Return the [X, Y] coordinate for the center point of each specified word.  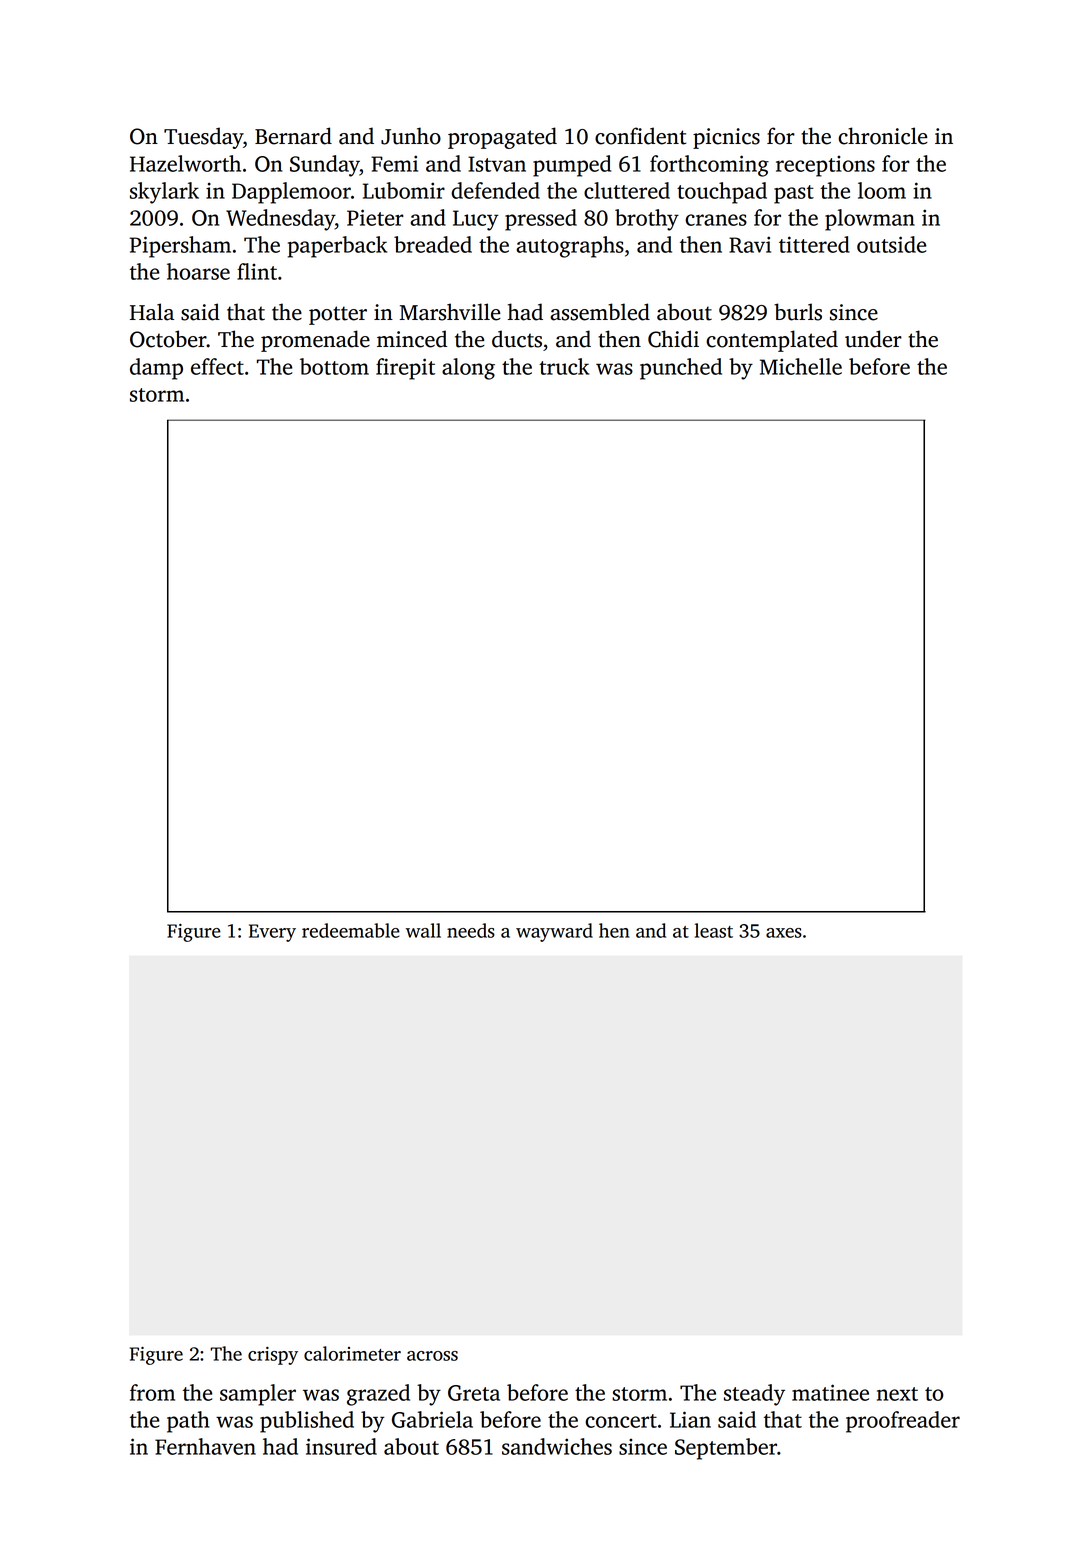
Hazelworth [185, 163]
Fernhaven [205, 1446]
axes [784, 933]
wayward [554, 932]
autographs [570, 247]
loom [882, 190]
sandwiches [557, 1446]
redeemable [351, 930]
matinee [830, 1392]
